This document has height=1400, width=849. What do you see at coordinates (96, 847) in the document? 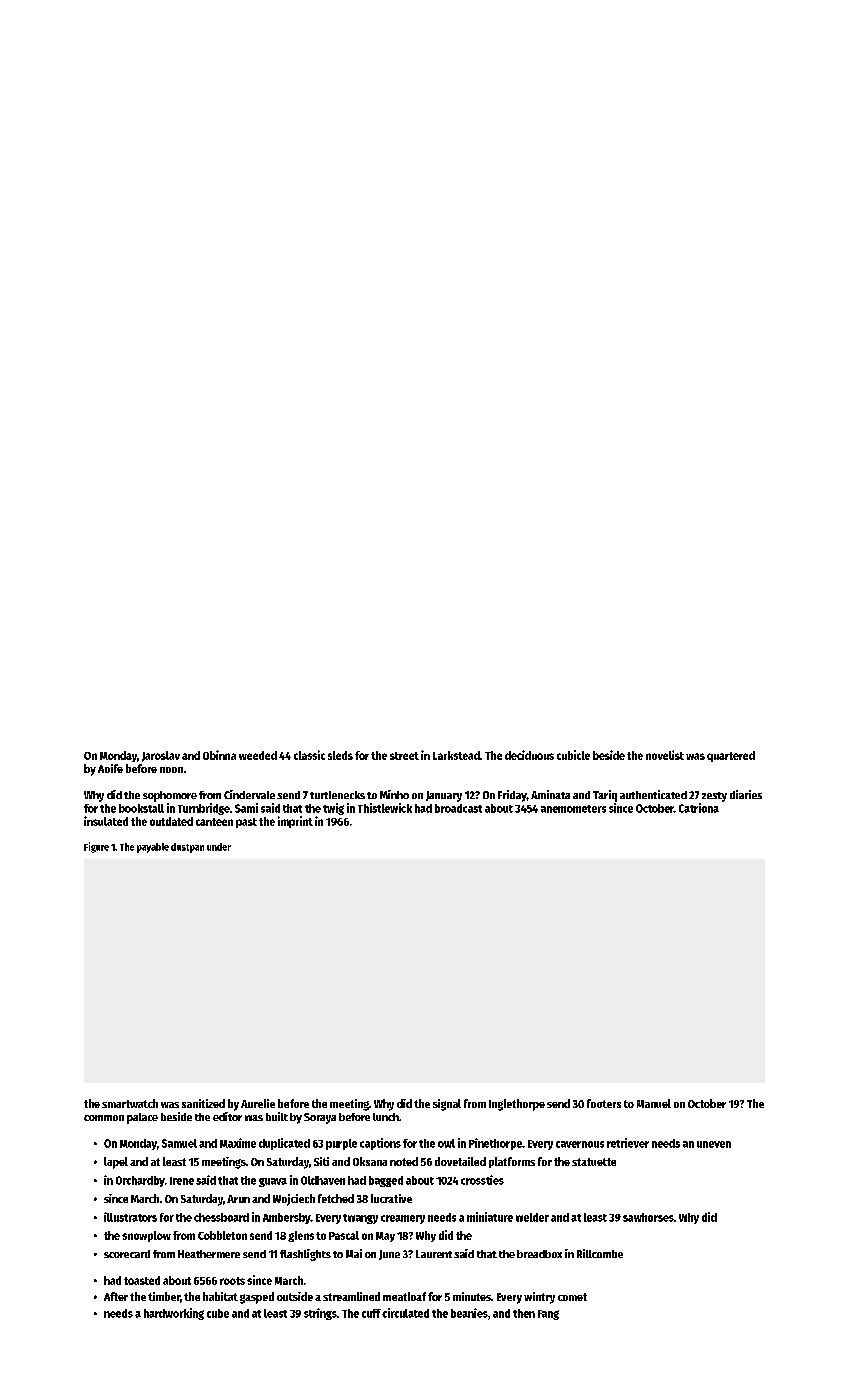
I see `Figure` at bounding box center [96, 847].
